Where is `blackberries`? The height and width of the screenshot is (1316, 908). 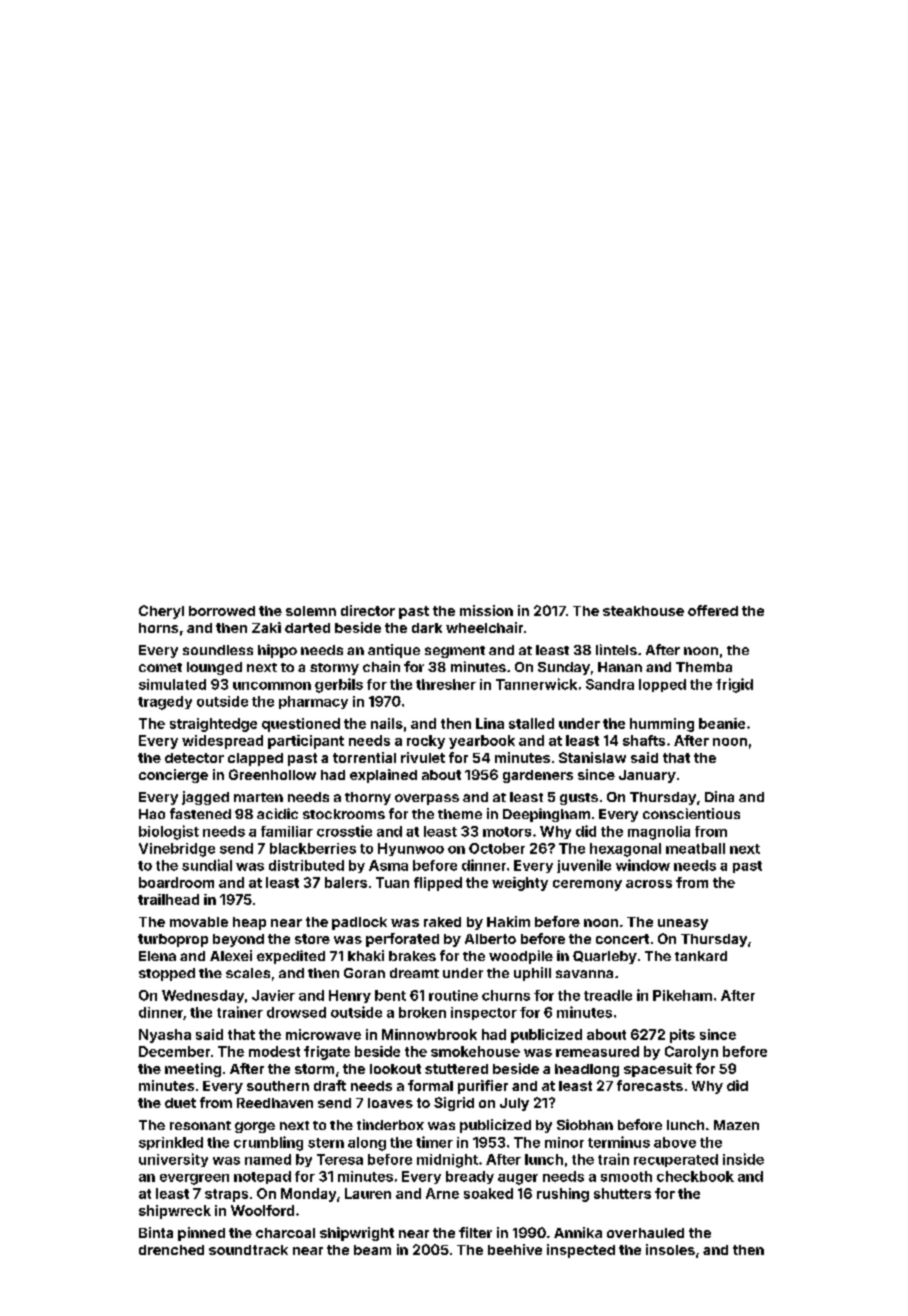
blackberries is located at coordinates (313, 848).
